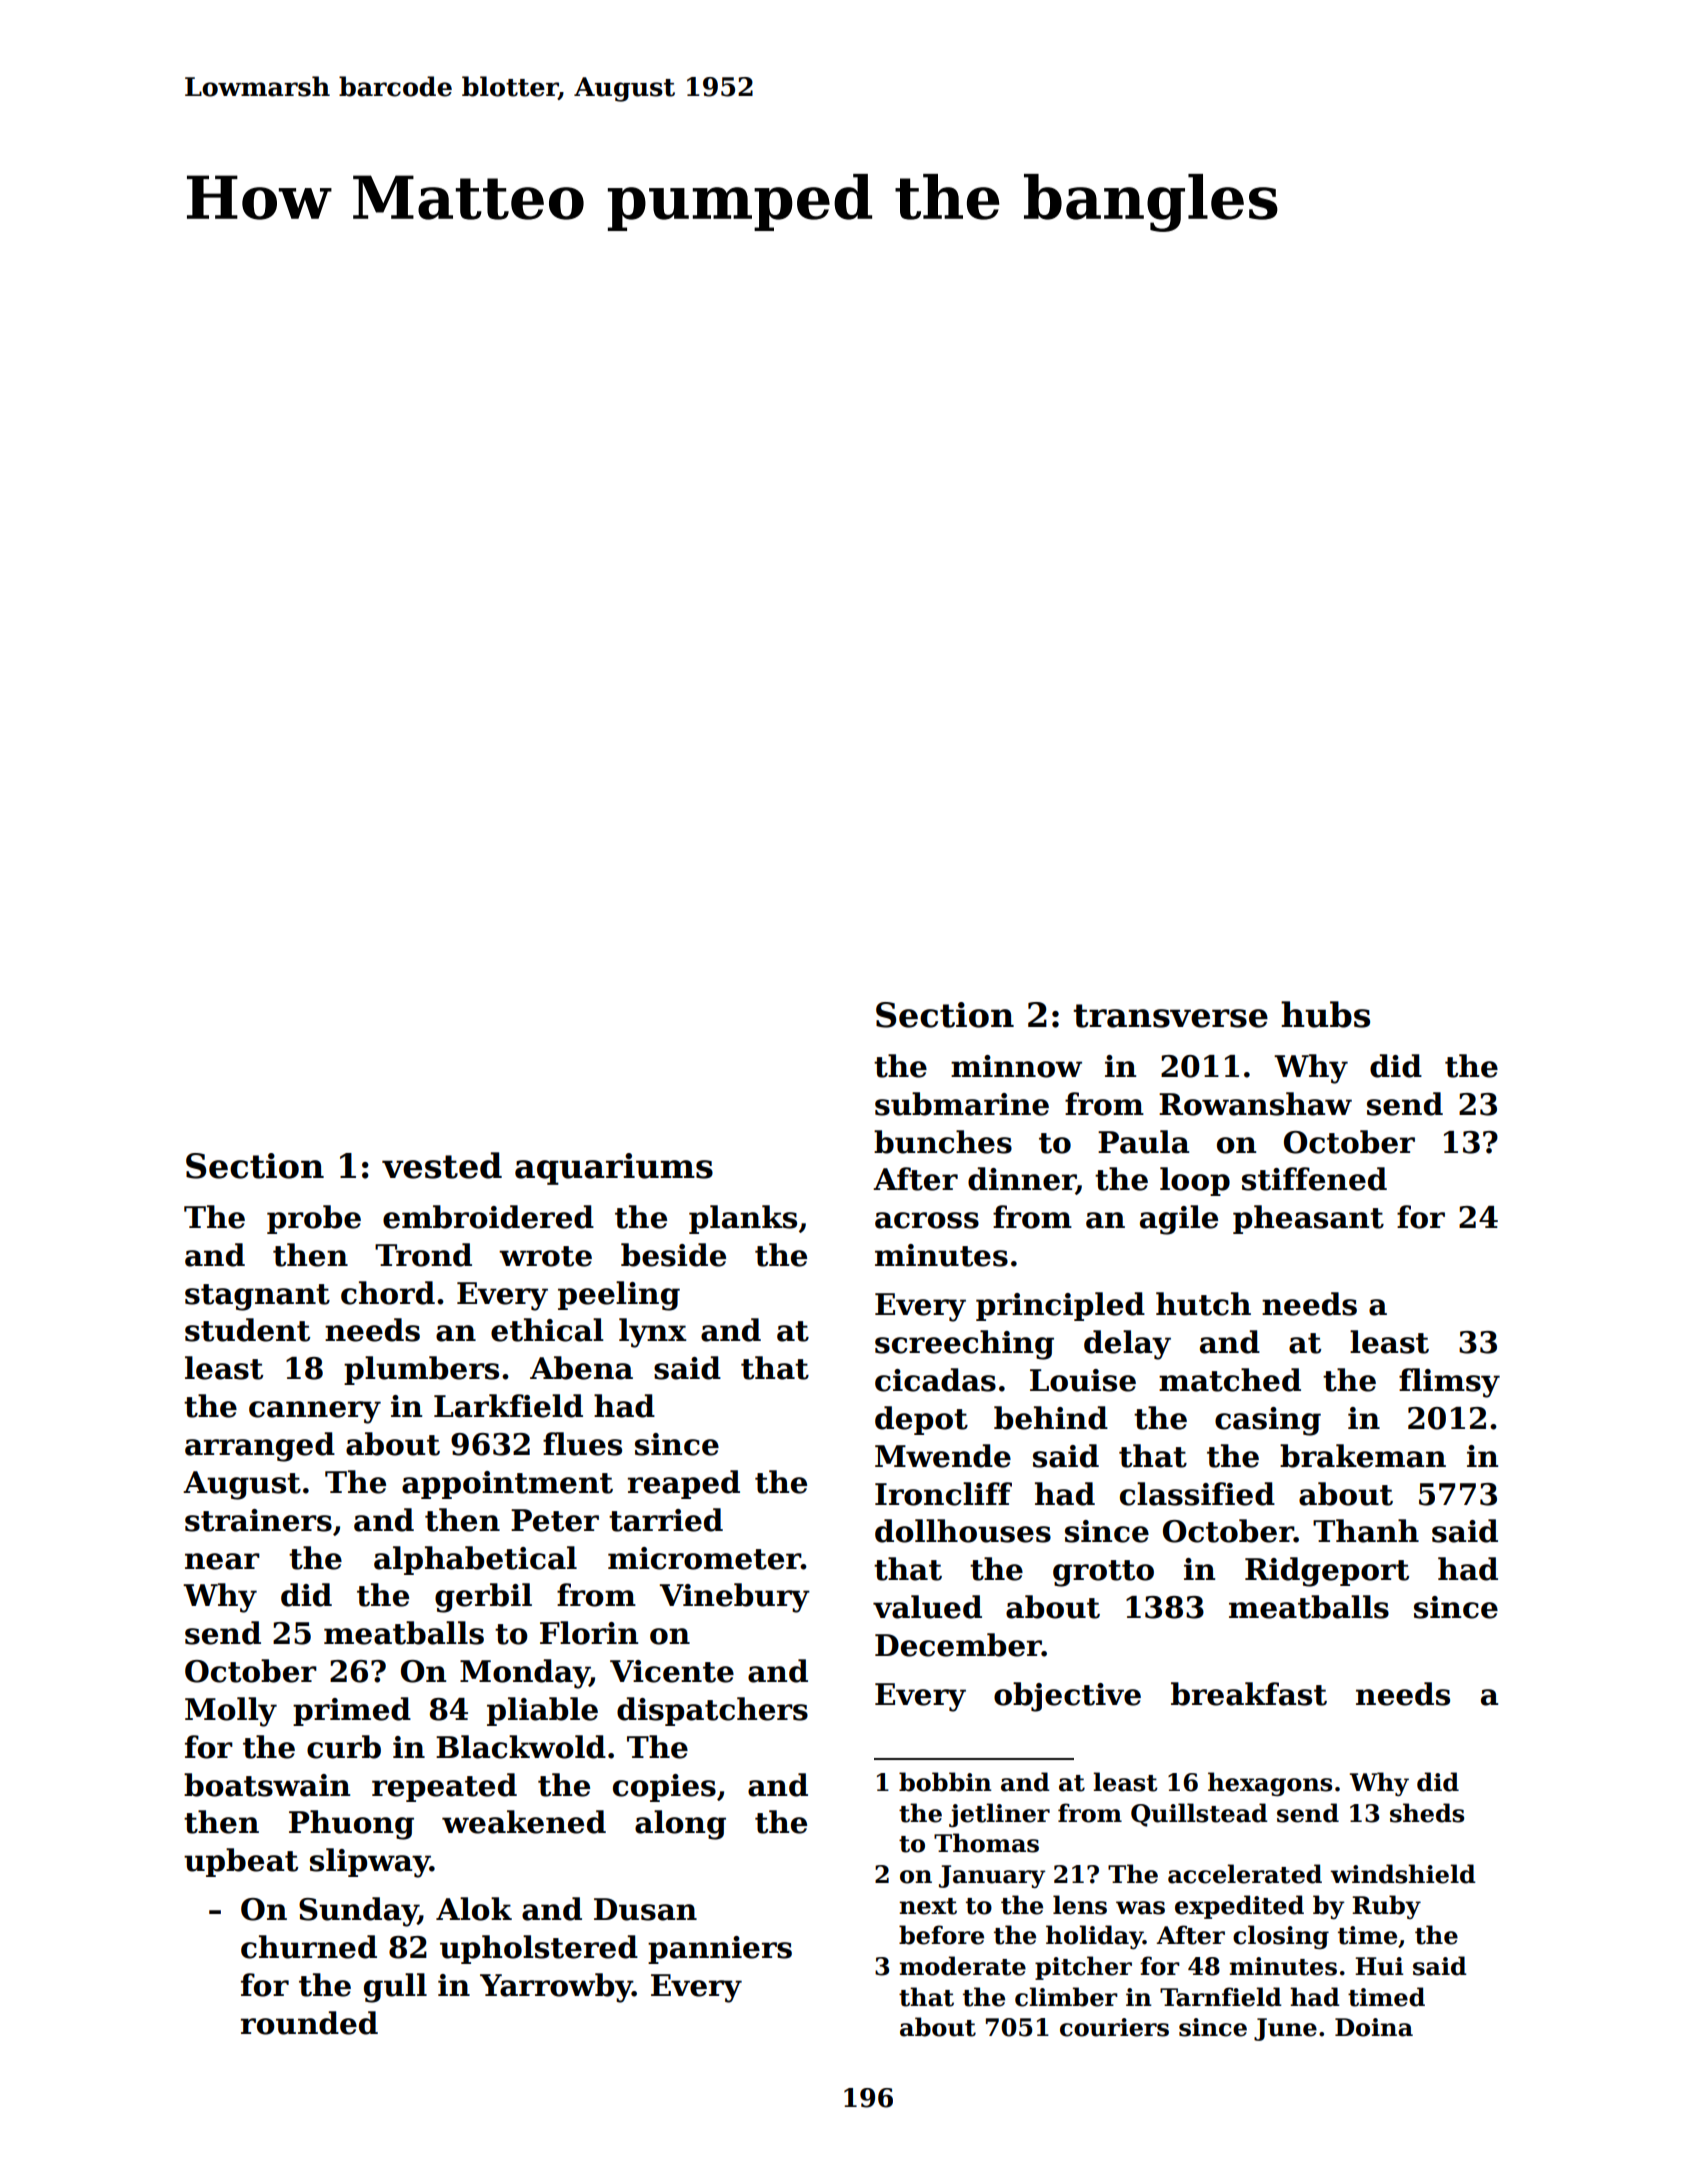 The height and width of the screenshot is (2178, 1683). What do you see at coordinates (1427, 1813) in the screenshot?
I see `sheds` at bounding box center [1427, 1813].
